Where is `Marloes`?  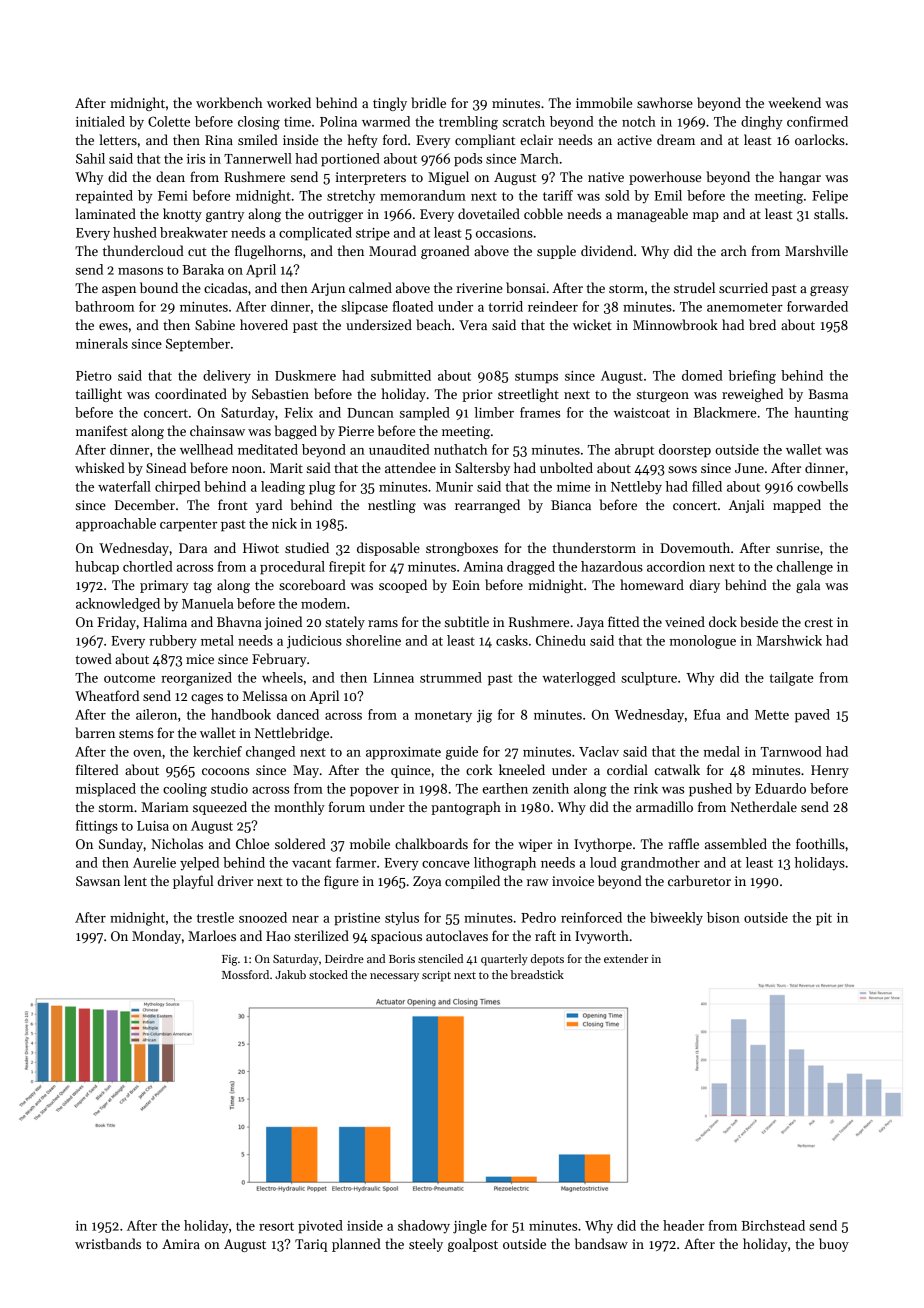
Marloes is located at coordinates (212, 935).
